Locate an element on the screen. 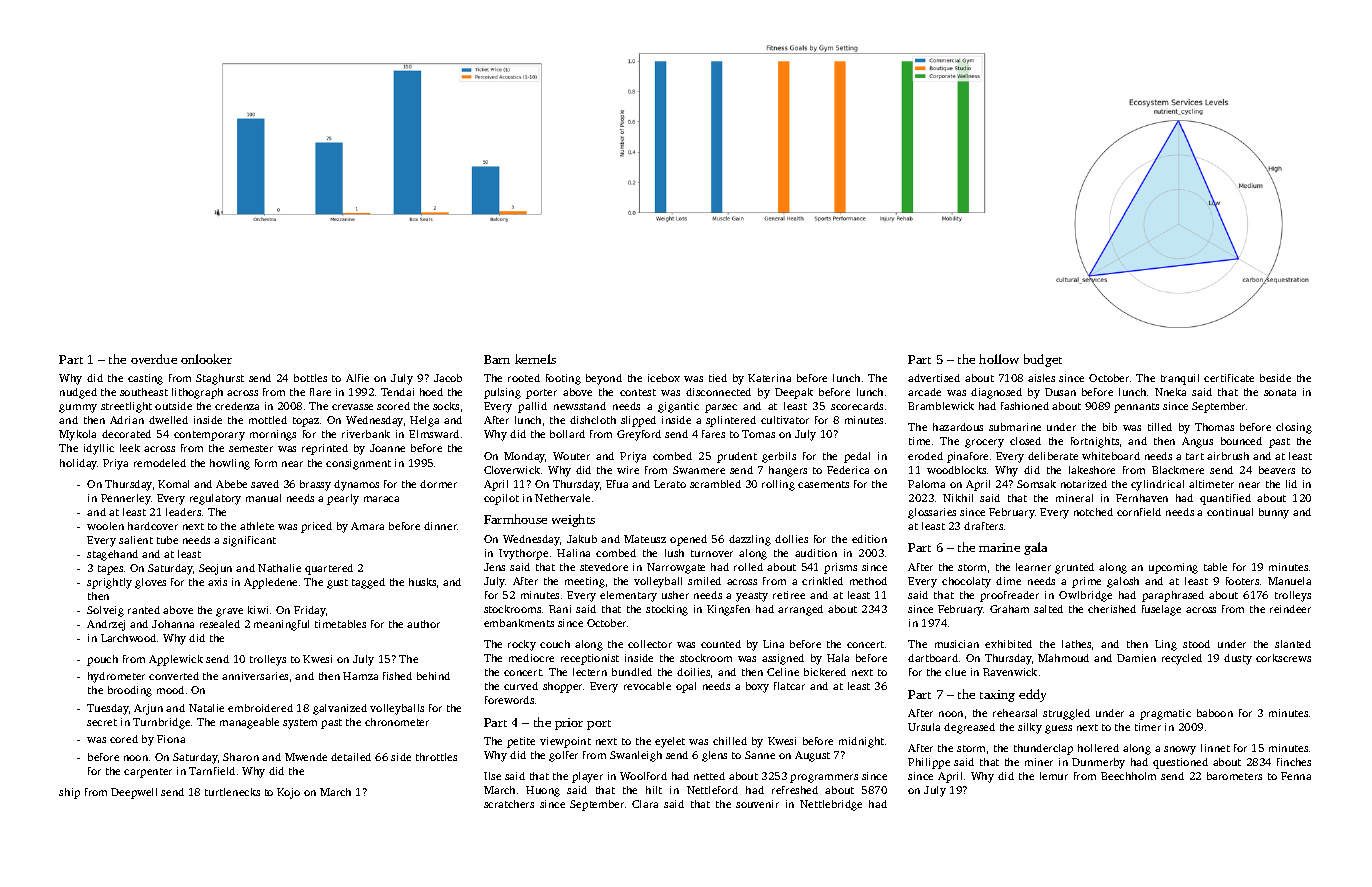 This screenshot has height=887, width=1372. Nettlebridge is located at coordinates (831, 805).
